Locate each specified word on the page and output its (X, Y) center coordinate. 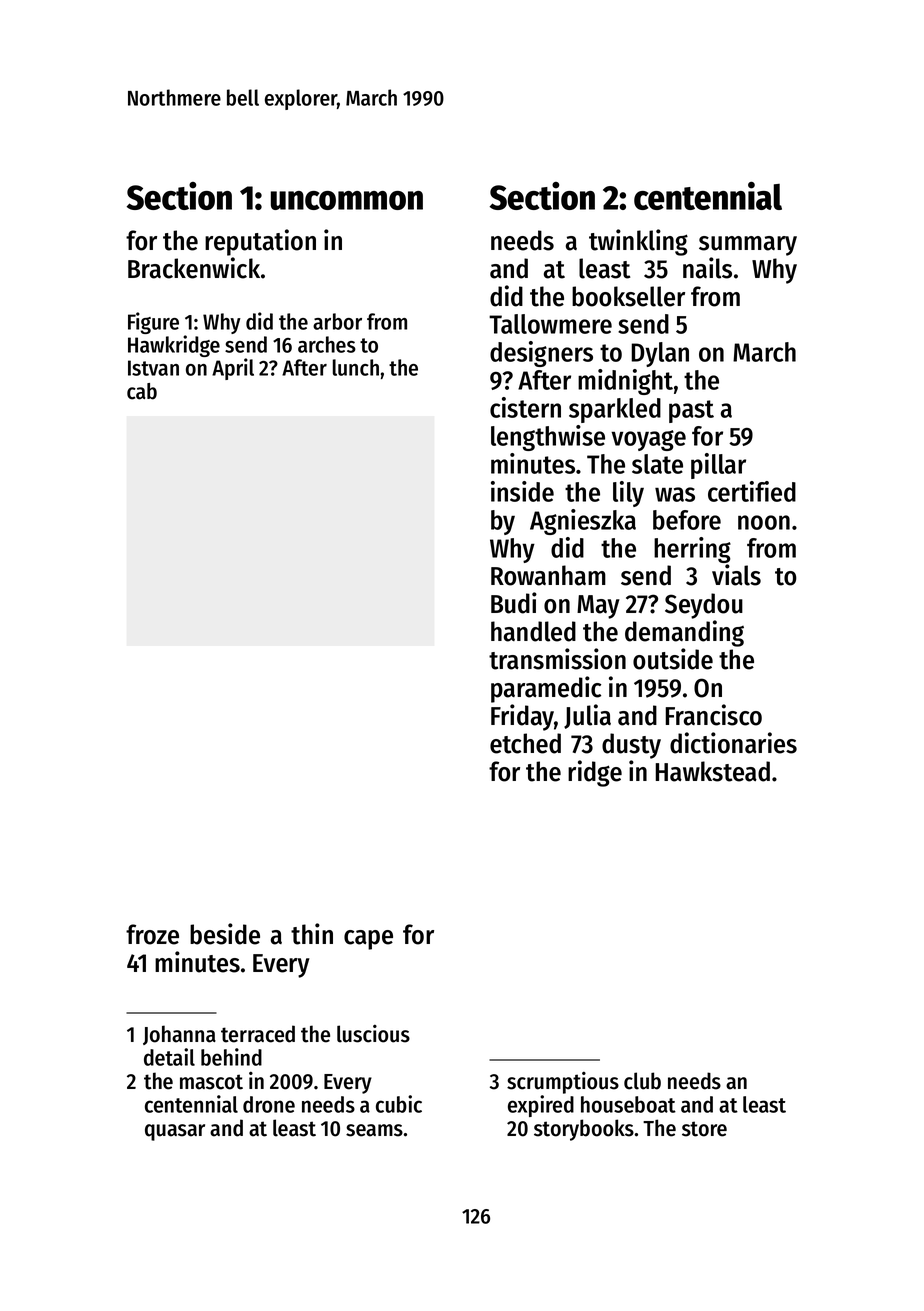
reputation (260, 242)
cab (142, 391)
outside (673, 659)
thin (312, 934)
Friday (522, 717)
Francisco (713, 715)
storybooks (584, 1130)
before (687, 520)
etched (525, 743)
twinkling (638, 242)
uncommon (347, 200)
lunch (356, 367)
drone (269, 1104)
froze (152, 934)
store (704, 1129)
